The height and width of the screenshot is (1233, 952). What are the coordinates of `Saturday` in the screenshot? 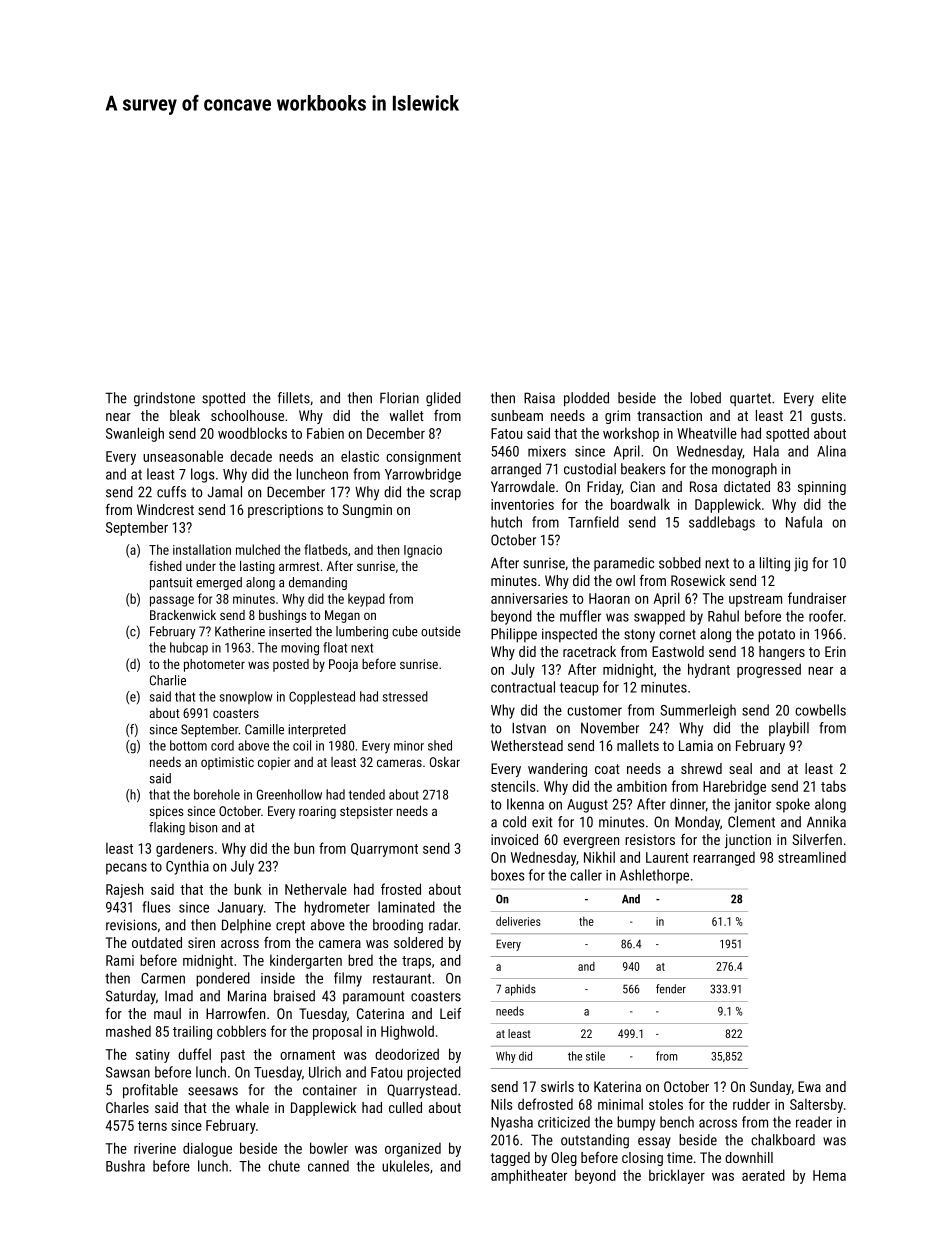 It's located at (131, 997).
